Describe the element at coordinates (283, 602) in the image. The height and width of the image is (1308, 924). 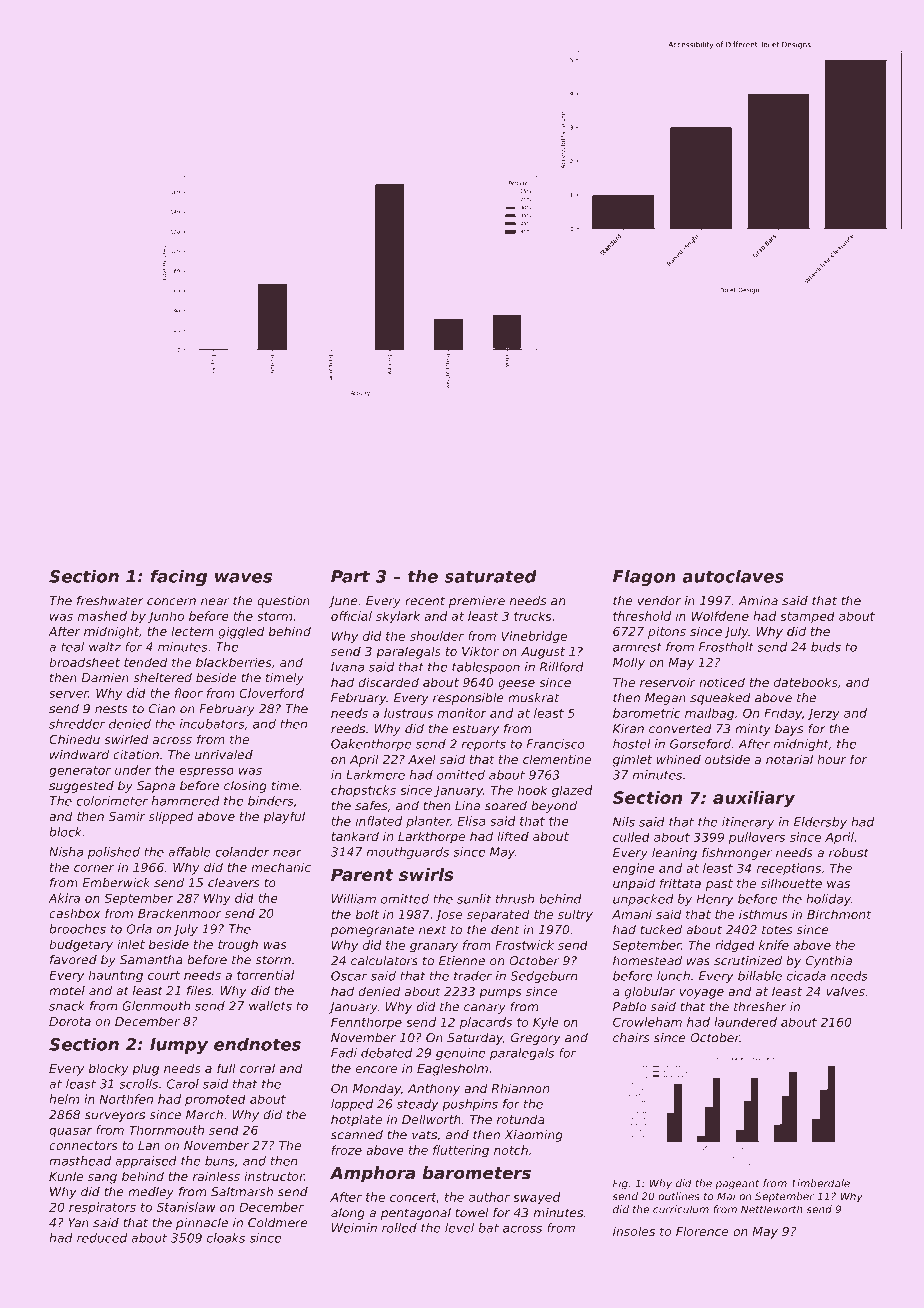
I see `question` at that location.
